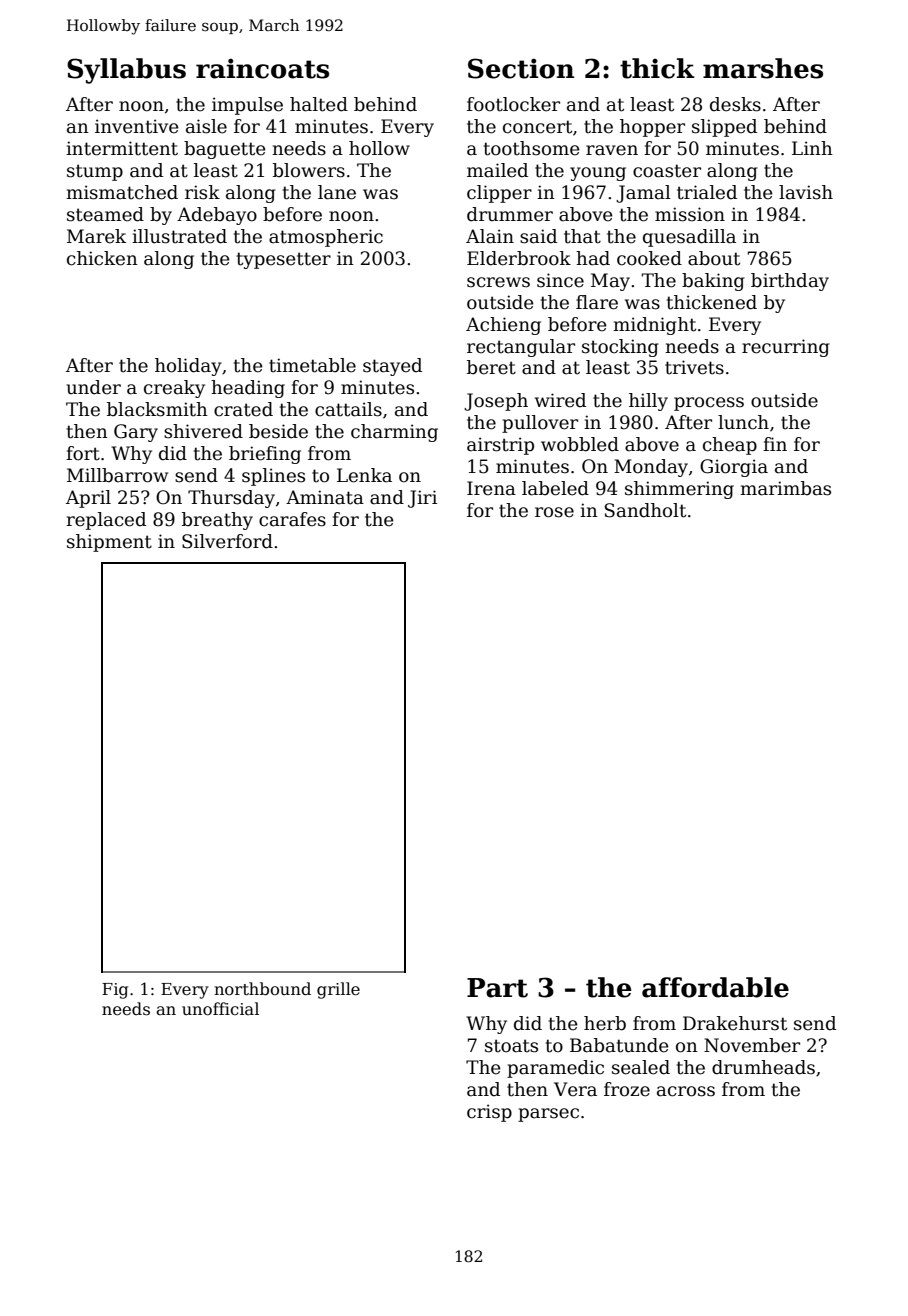 The height and width of the screenshot is (1316, 908). Describe the element at coordinates (220, 1008) in the screenshot. I see `unofficial` at that location.
